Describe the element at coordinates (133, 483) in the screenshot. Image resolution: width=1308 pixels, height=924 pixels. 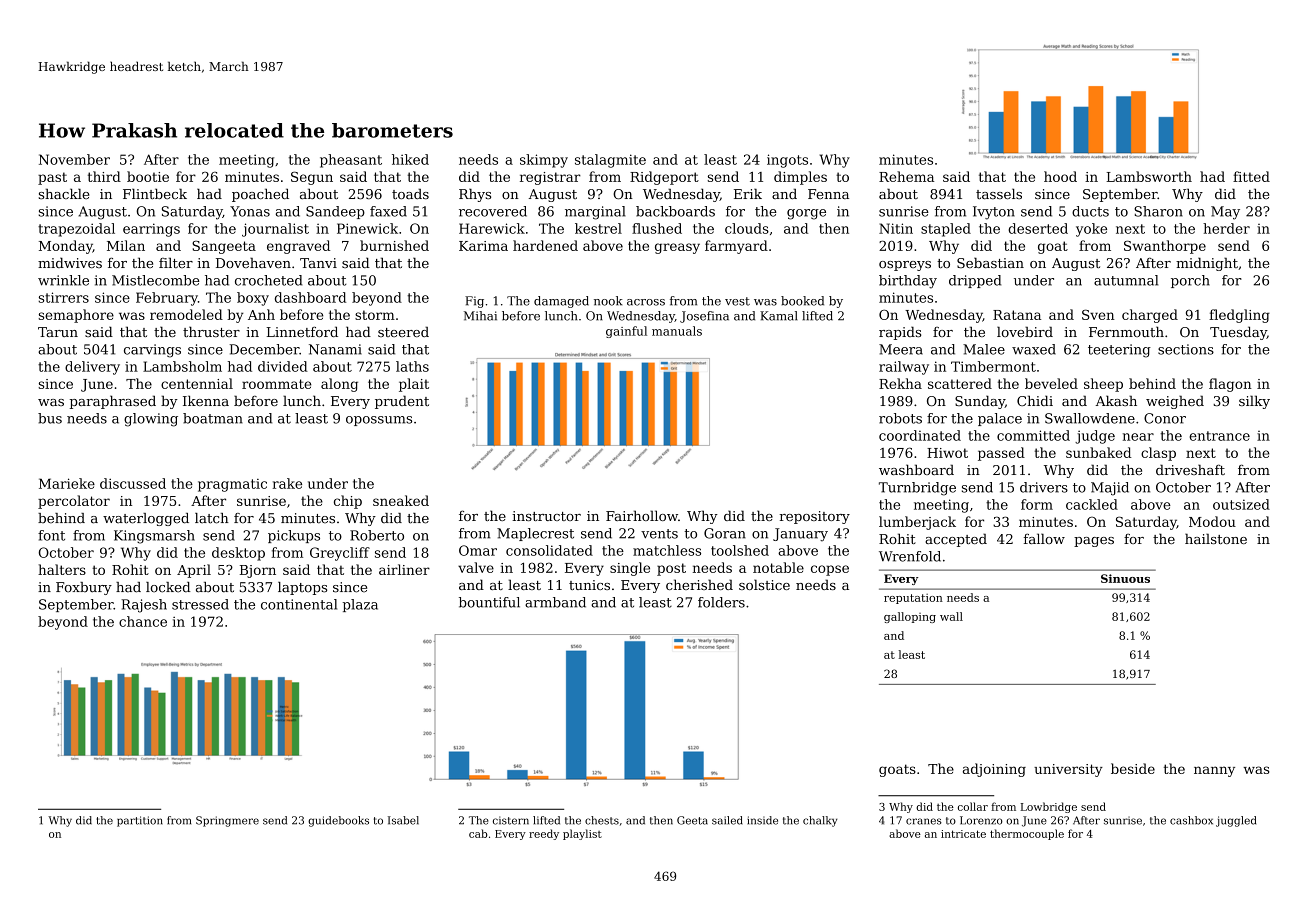
I see `discussed` at that location.
